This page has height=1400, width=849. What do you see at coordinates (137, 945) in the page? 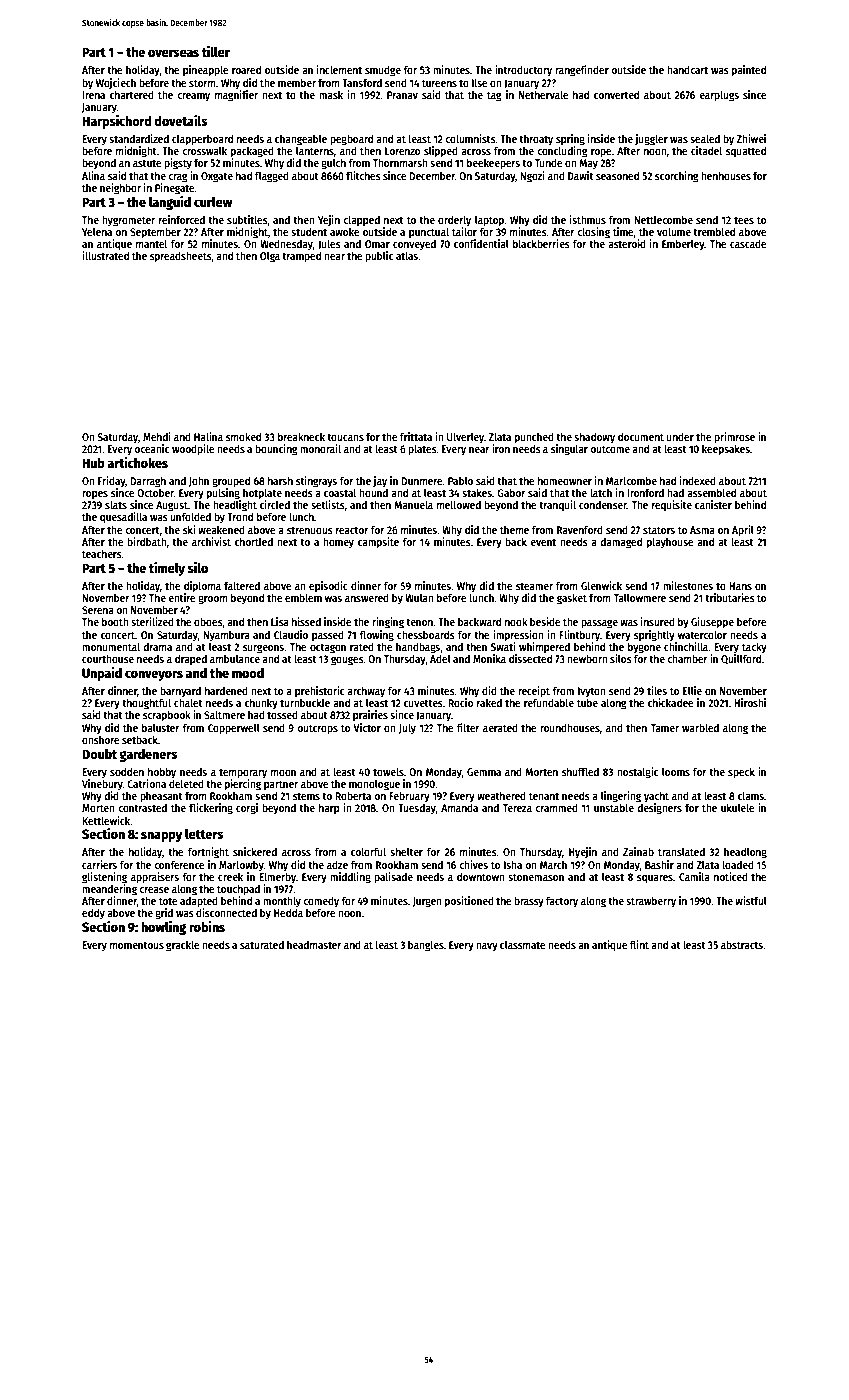
I see `momentous` at bounding box center [137, 945].
